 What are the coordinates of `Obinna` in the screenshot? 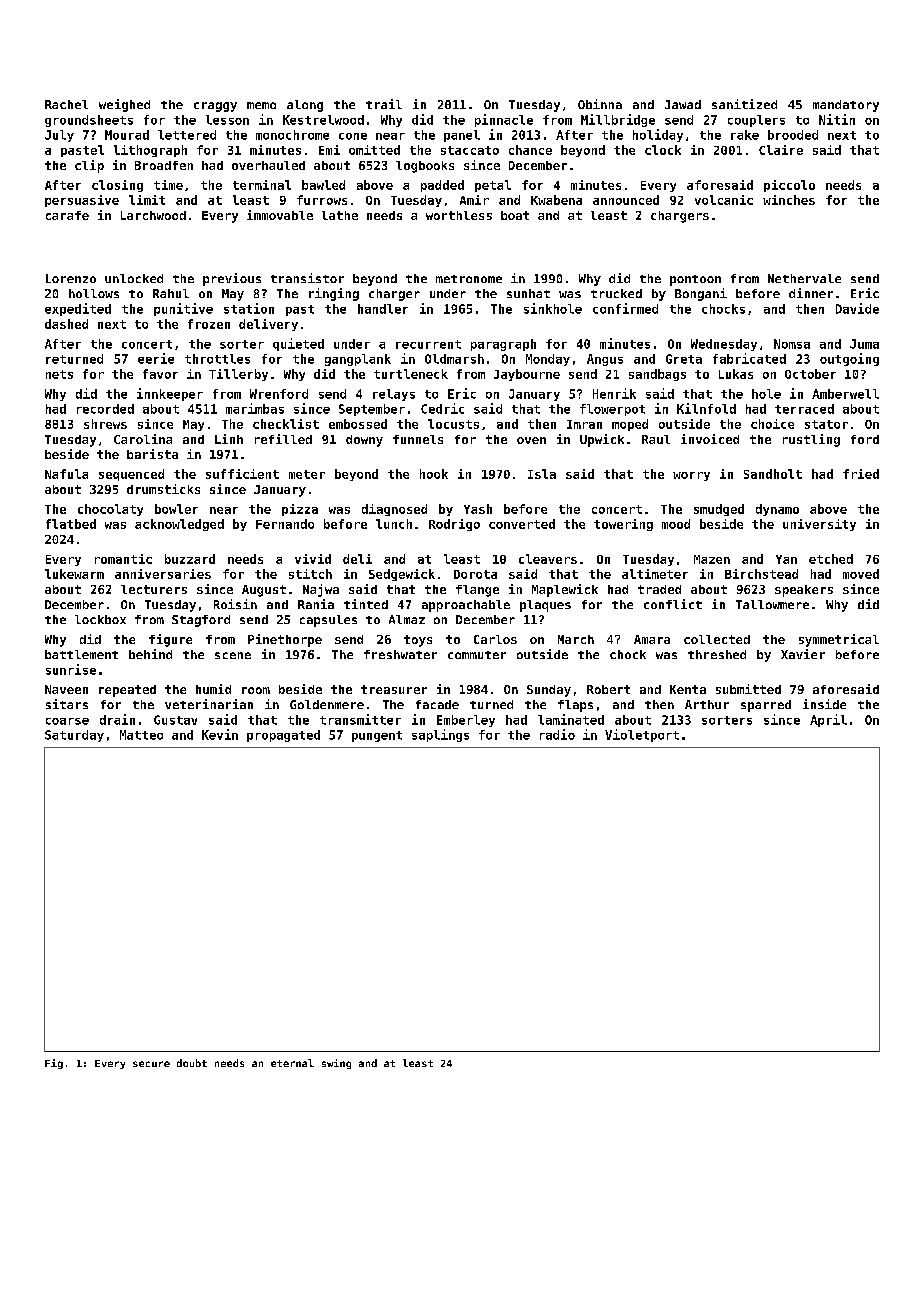 It's located at (600, 104).
